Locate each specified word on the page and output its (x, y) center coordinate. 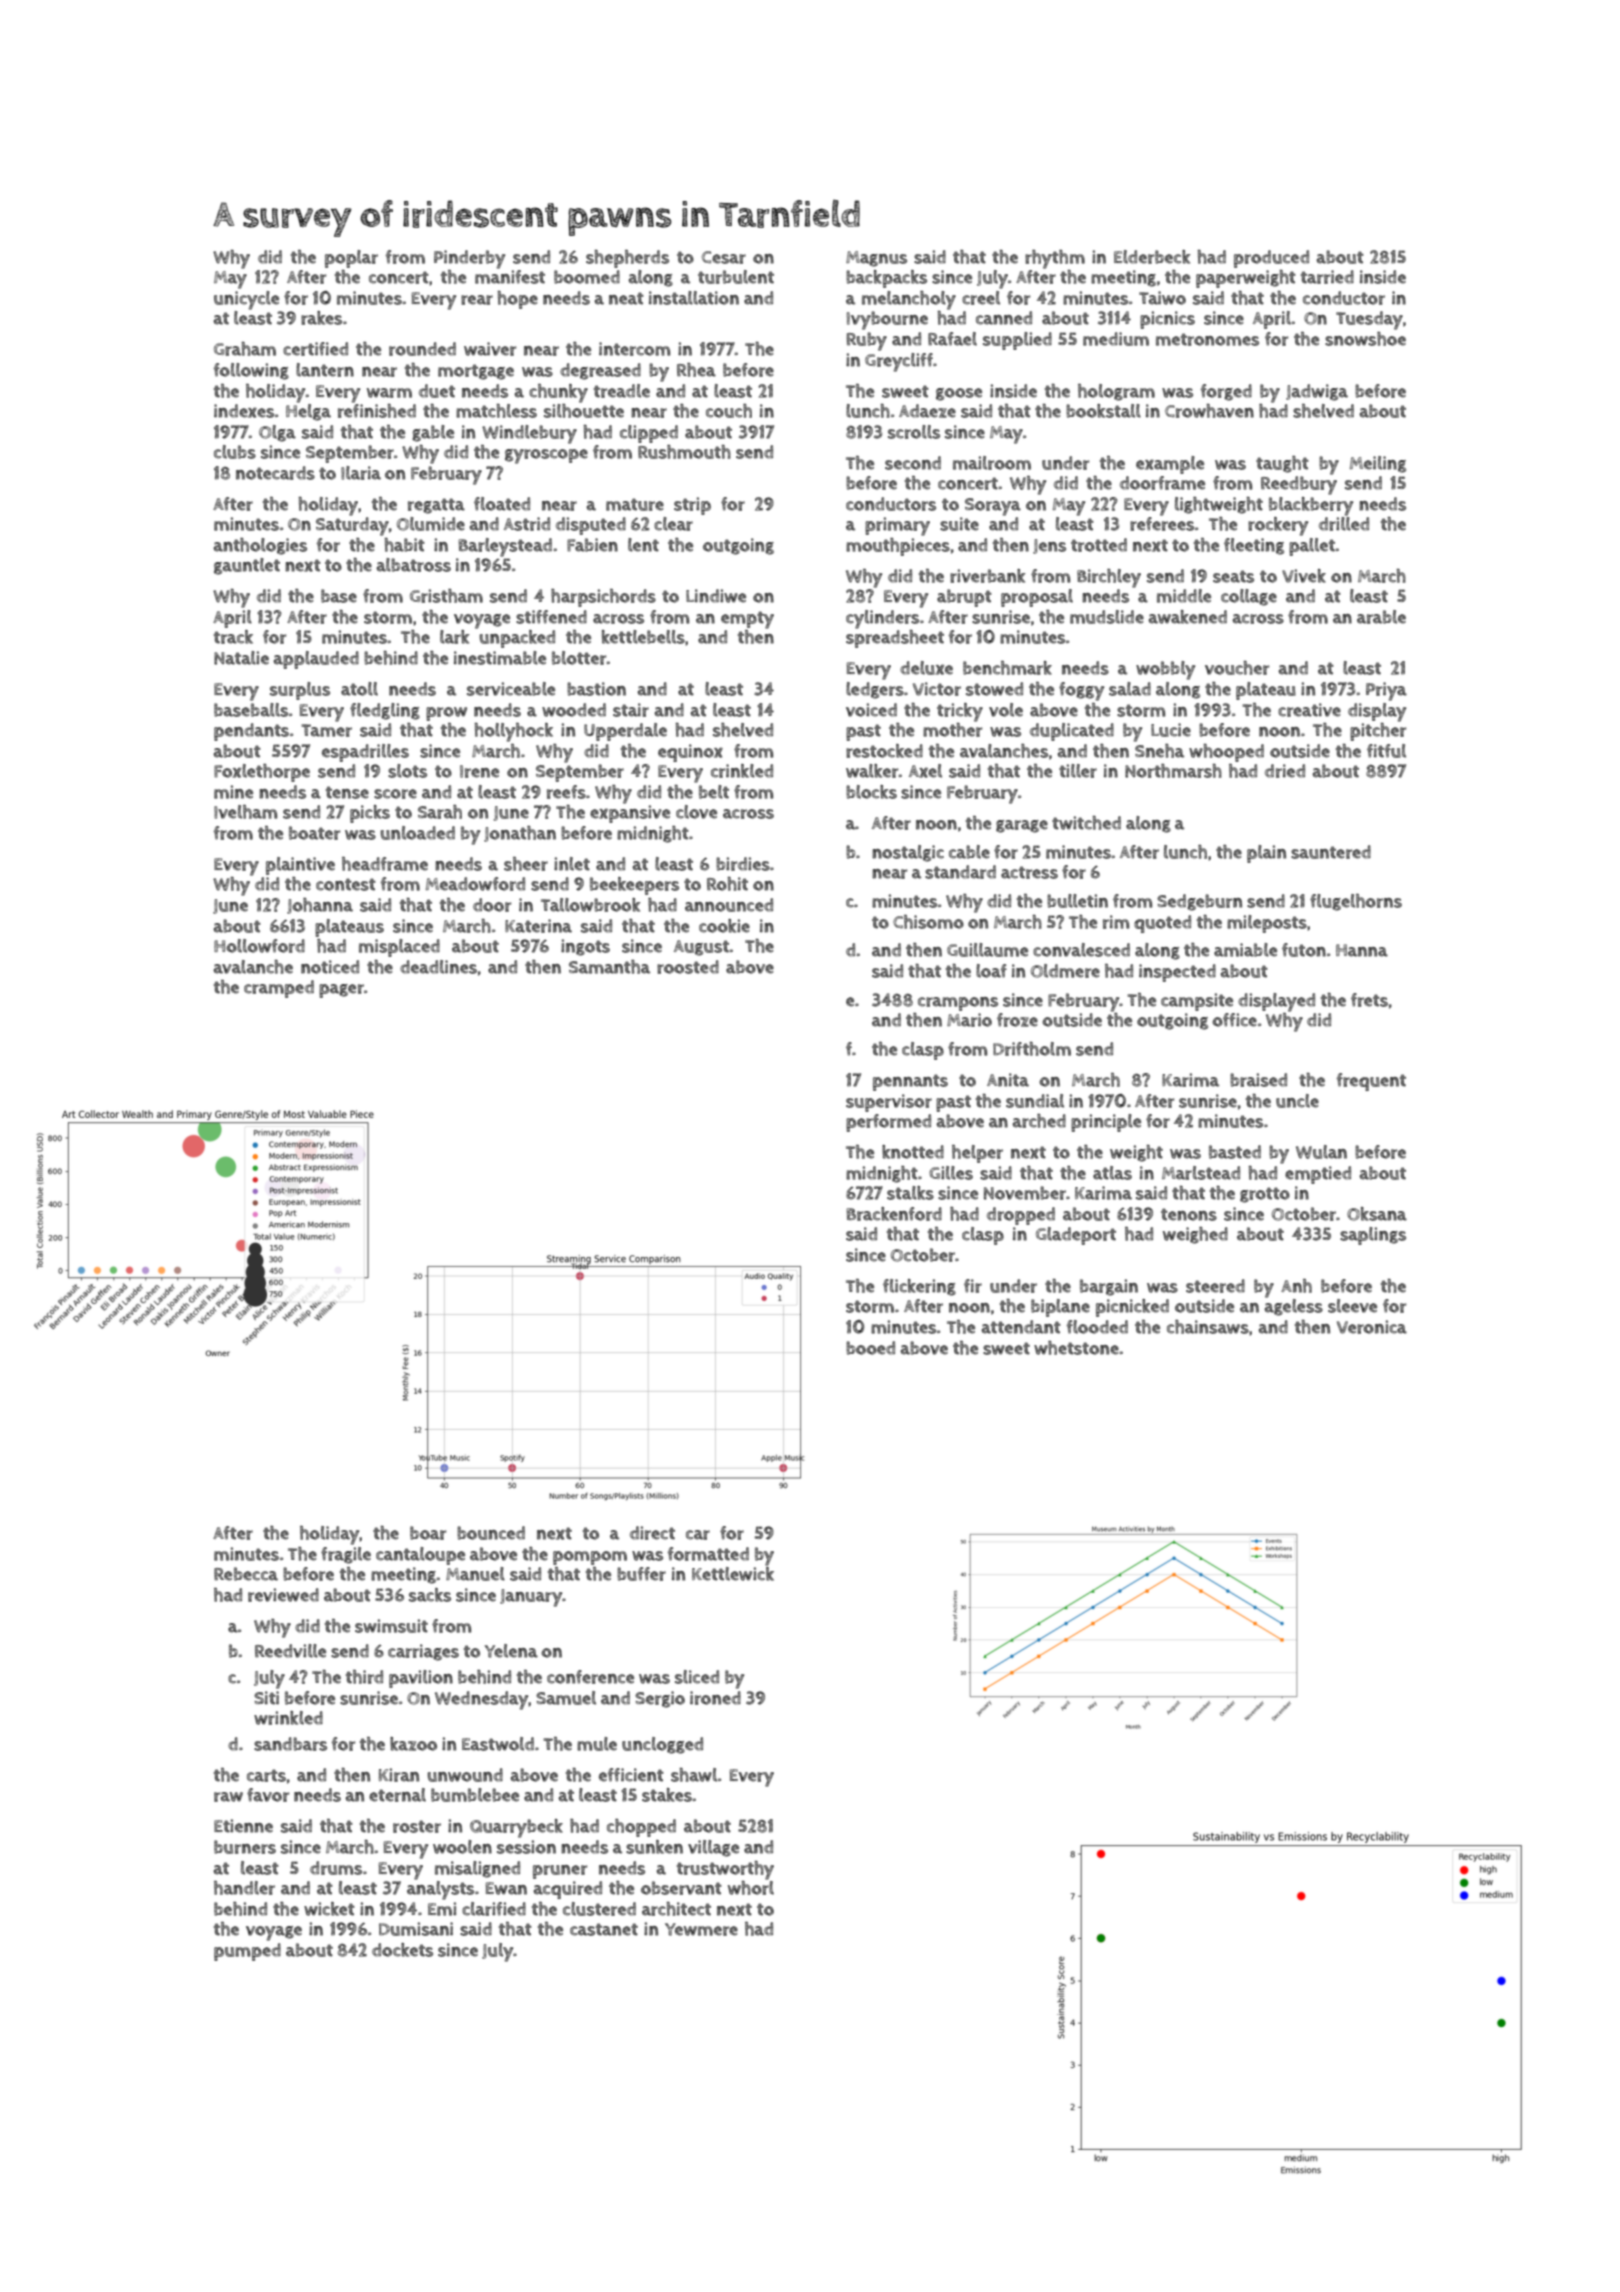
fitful (1386, 751)
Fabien (592, 545)
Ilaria (361, 473)
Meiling (1378, 464)
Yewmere (701, 1929)
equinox (690, 753)
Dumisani (416, 1929)
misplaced (399, 948)
